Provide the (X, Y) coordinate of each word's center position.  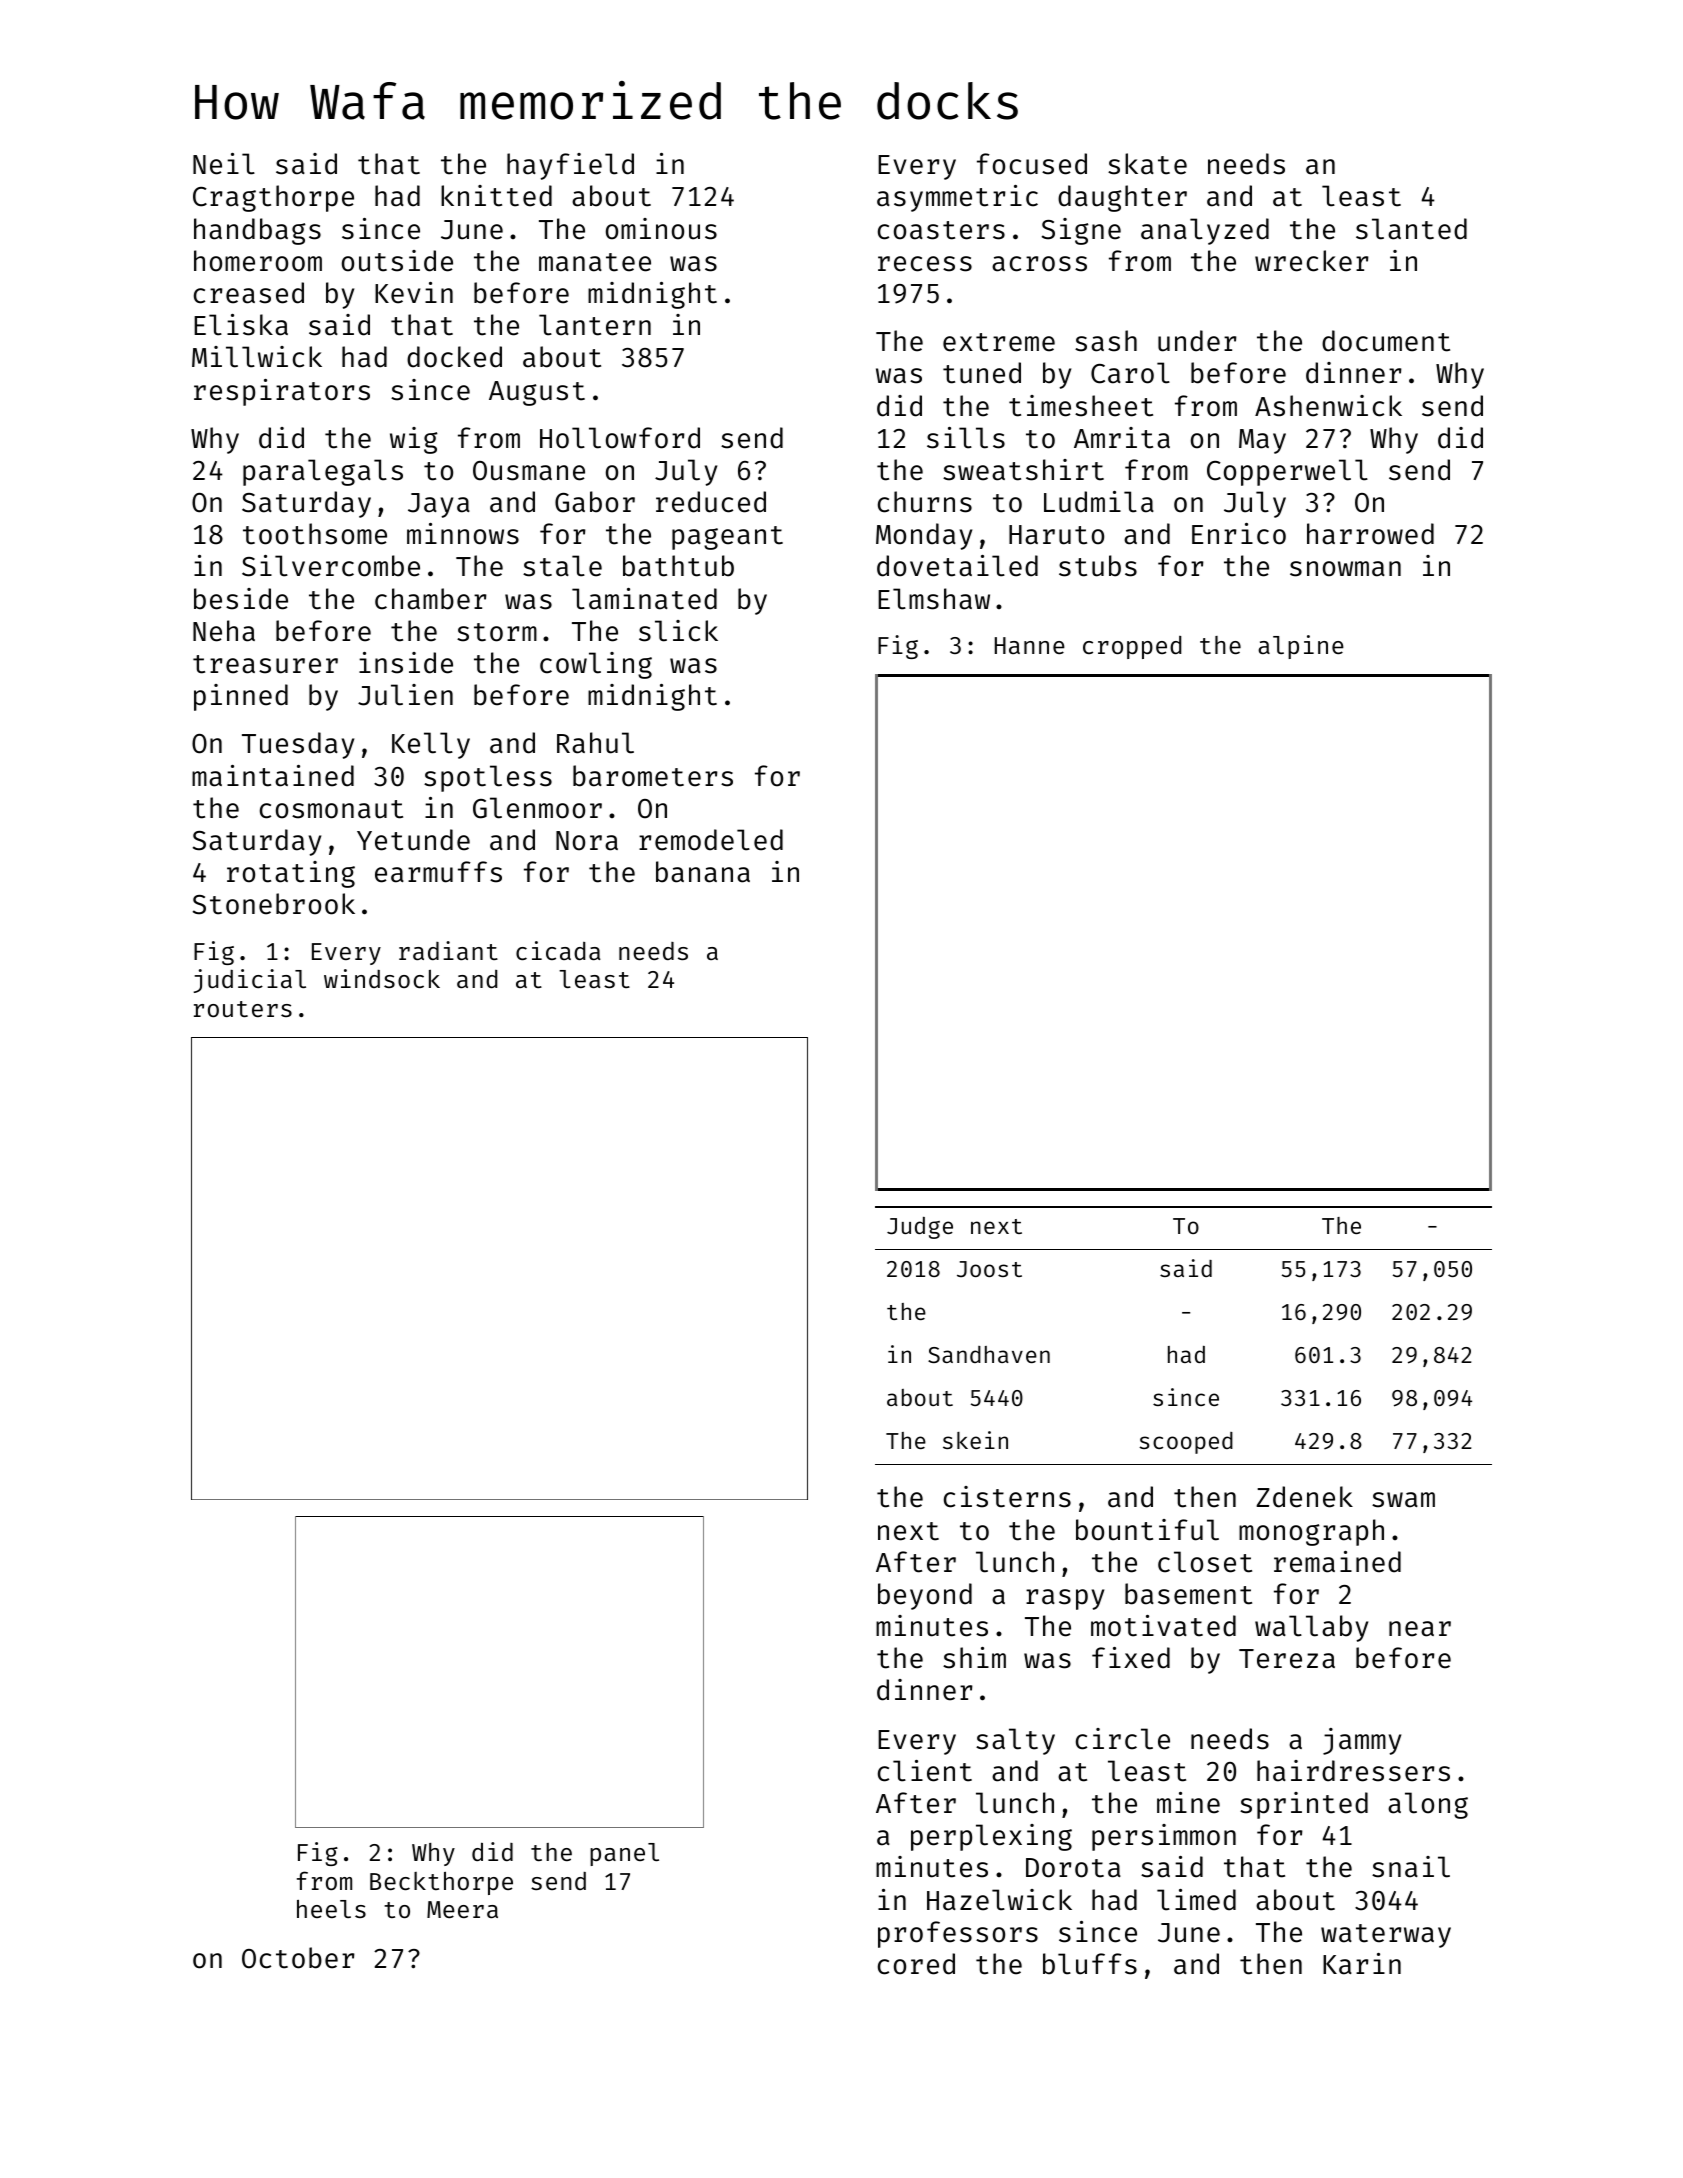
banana (703, 872)
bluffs (1090, 1964)
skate (1147, 164)
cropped (1132, 647)
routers (243, 1009)
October (298, 1958)
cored (916, 1964)
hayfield (570, 166)
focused (1032, 164)
